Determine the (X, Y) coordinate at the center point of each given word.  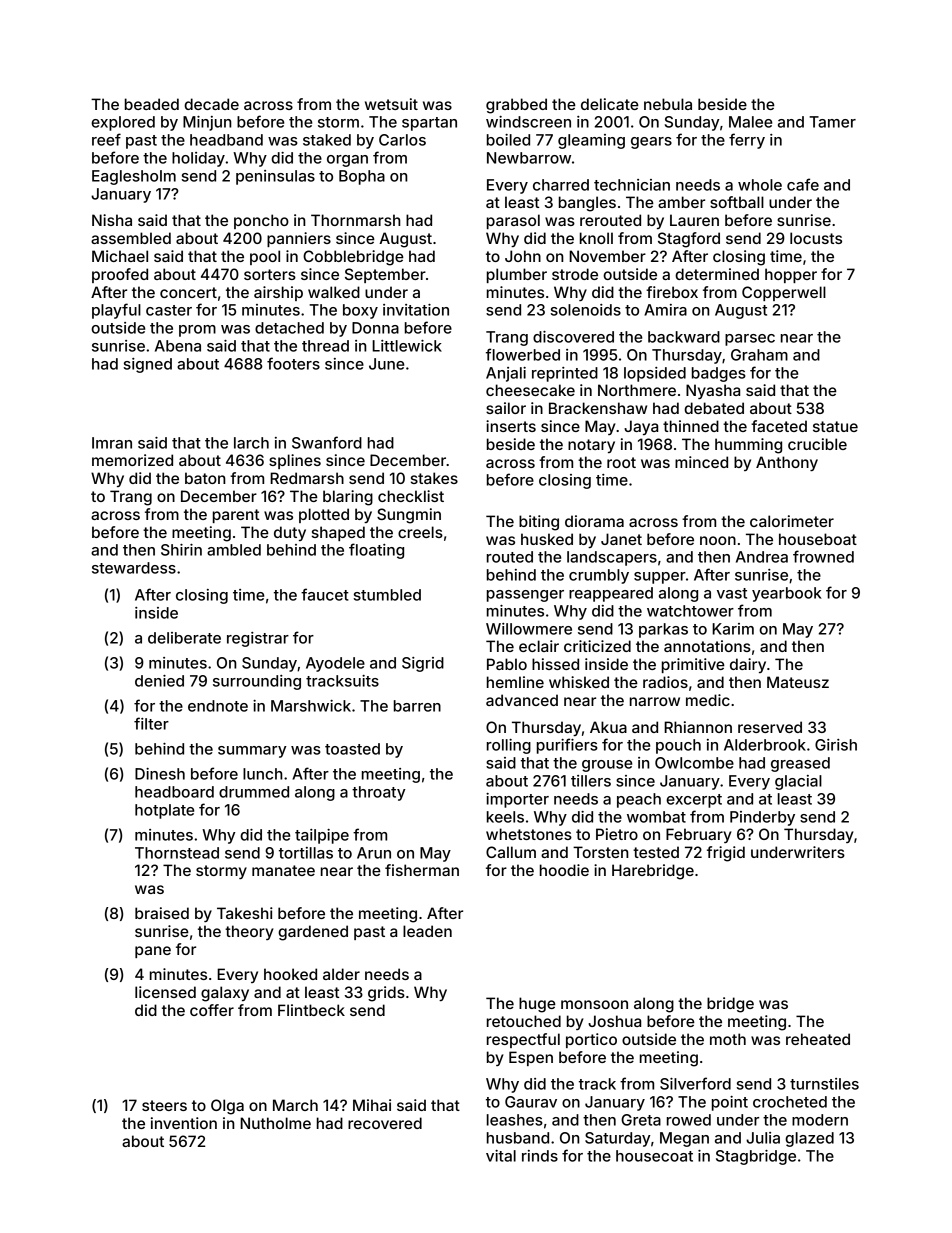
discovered (573, 337)
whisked (579, 682)
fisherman (422, 870)
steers (164, 1105)
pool (265, 257)
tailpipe (322, 836)
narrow (655, 701)
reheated (818, 1039)
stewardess (134, 568)
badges (719, 374)
